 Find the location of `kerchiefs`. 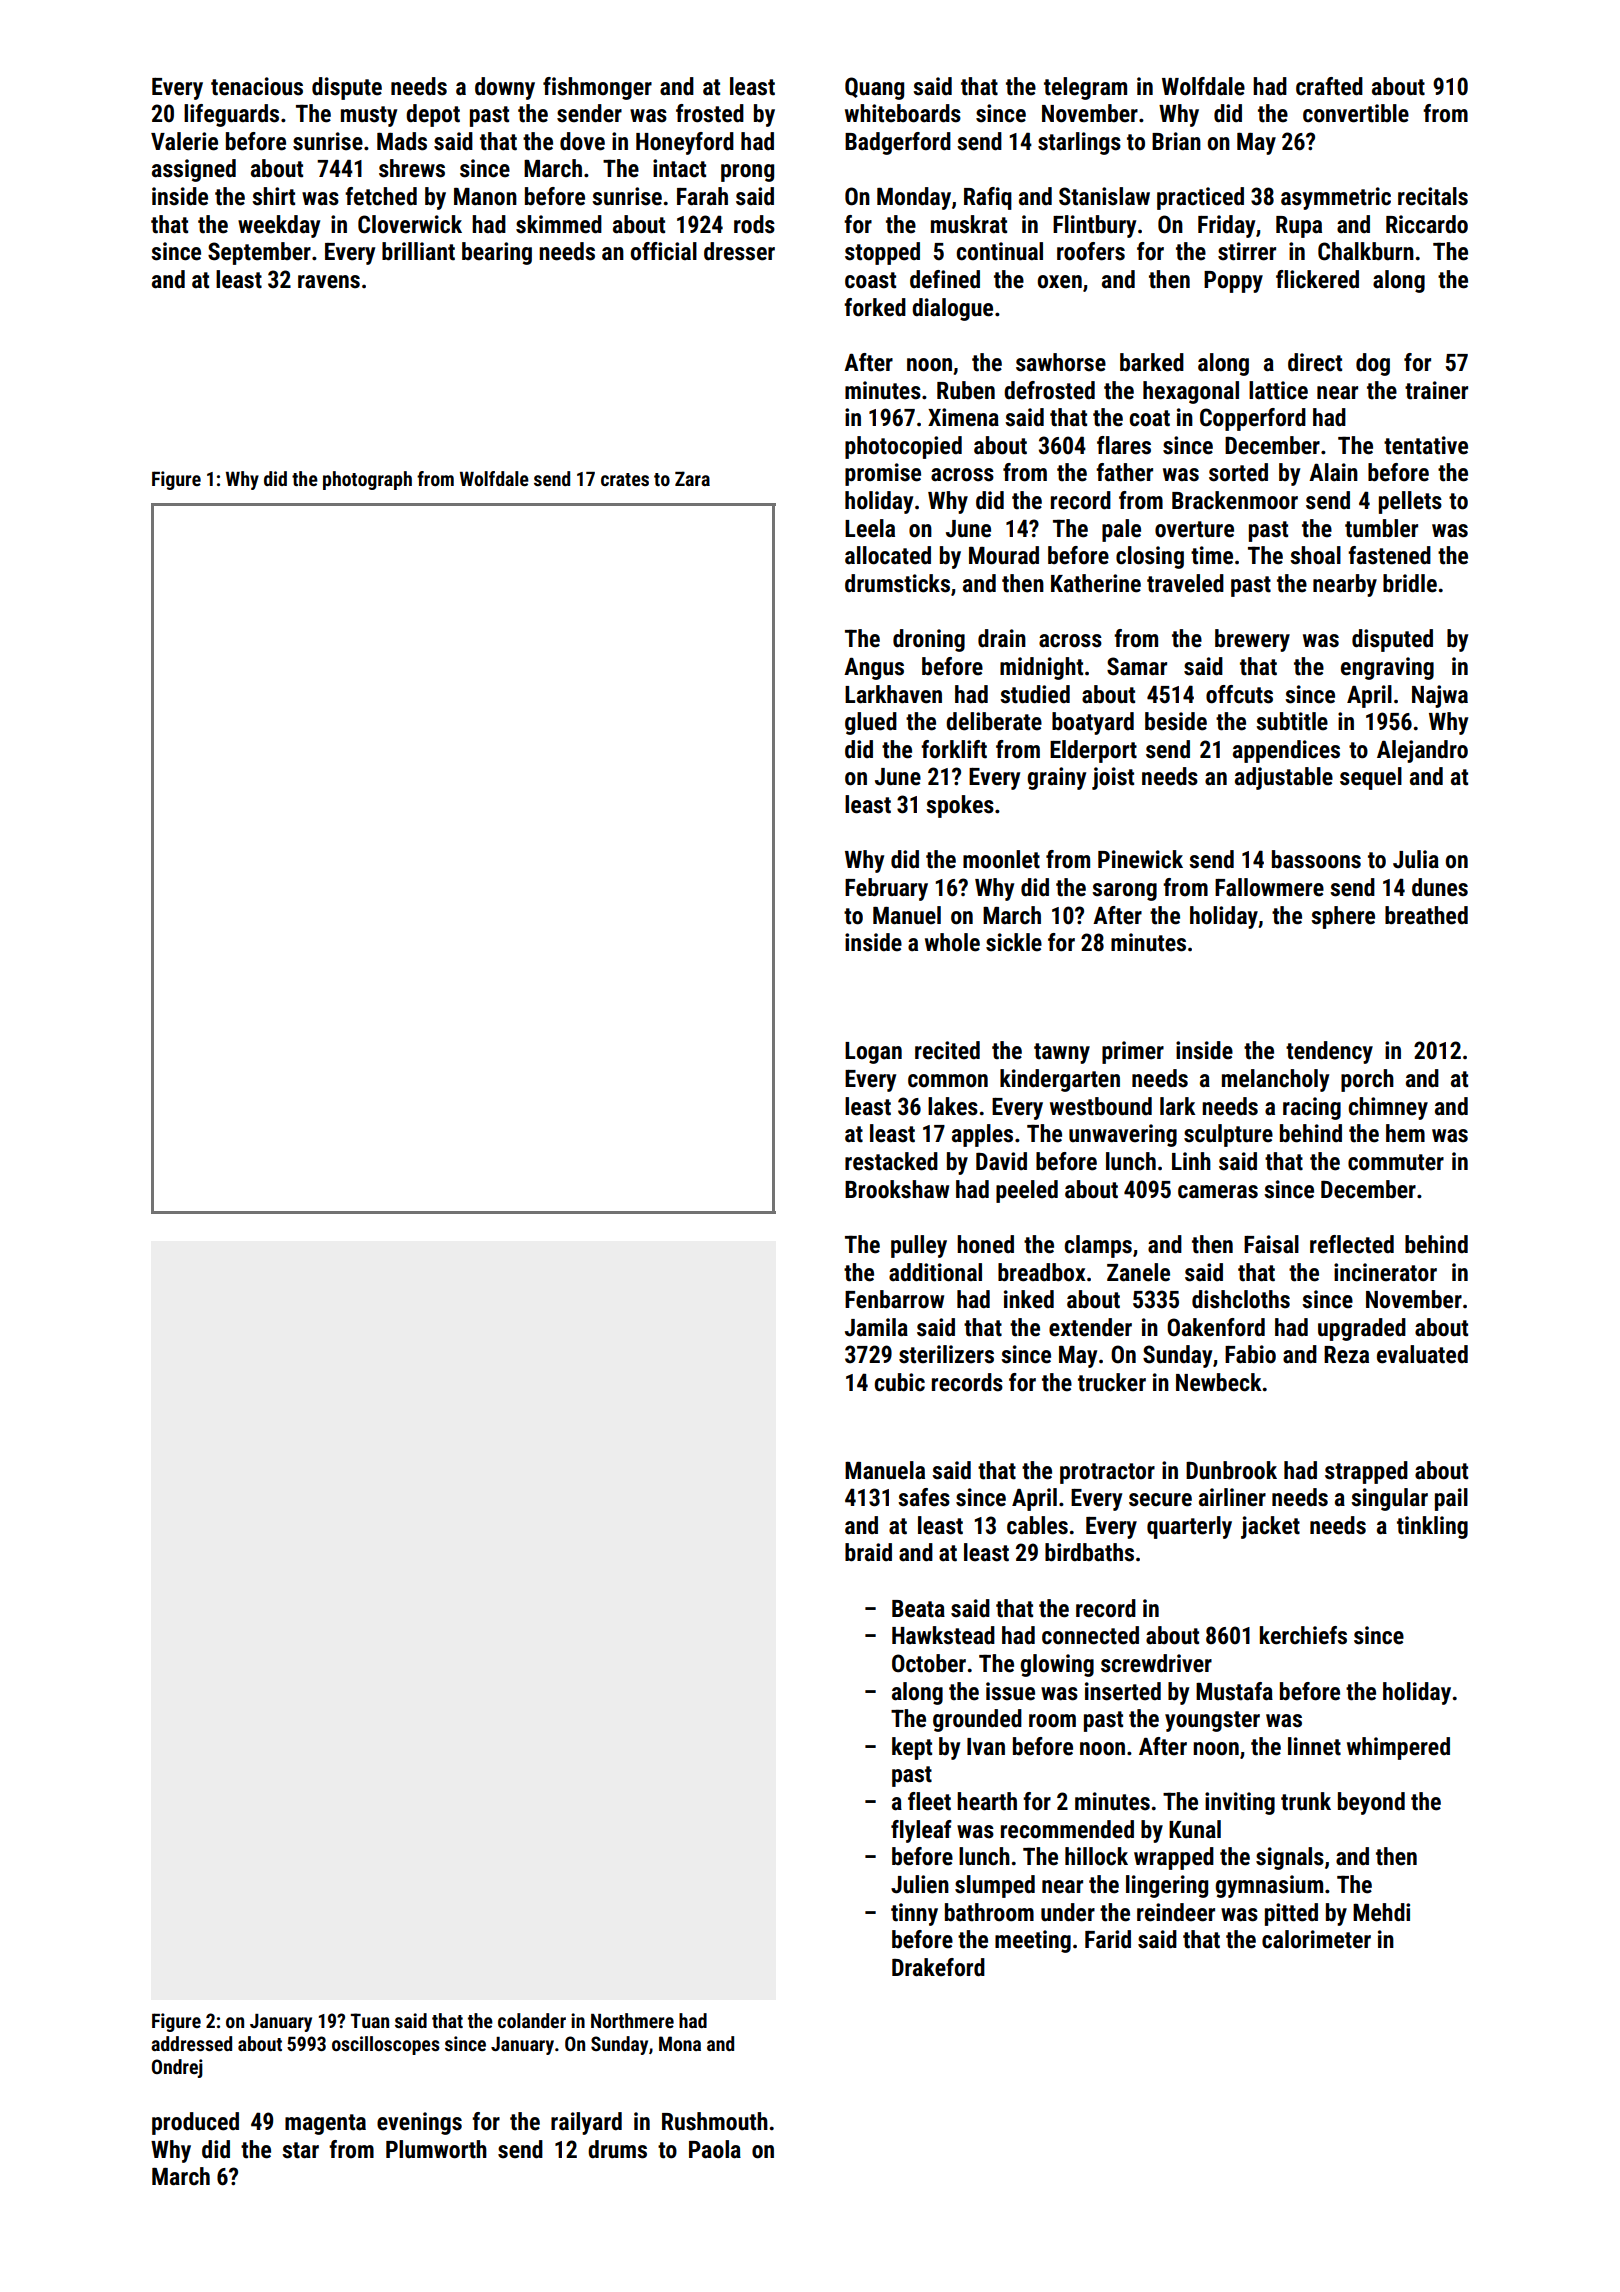

kerchiefs is located at coordinates (1303, 1635).
